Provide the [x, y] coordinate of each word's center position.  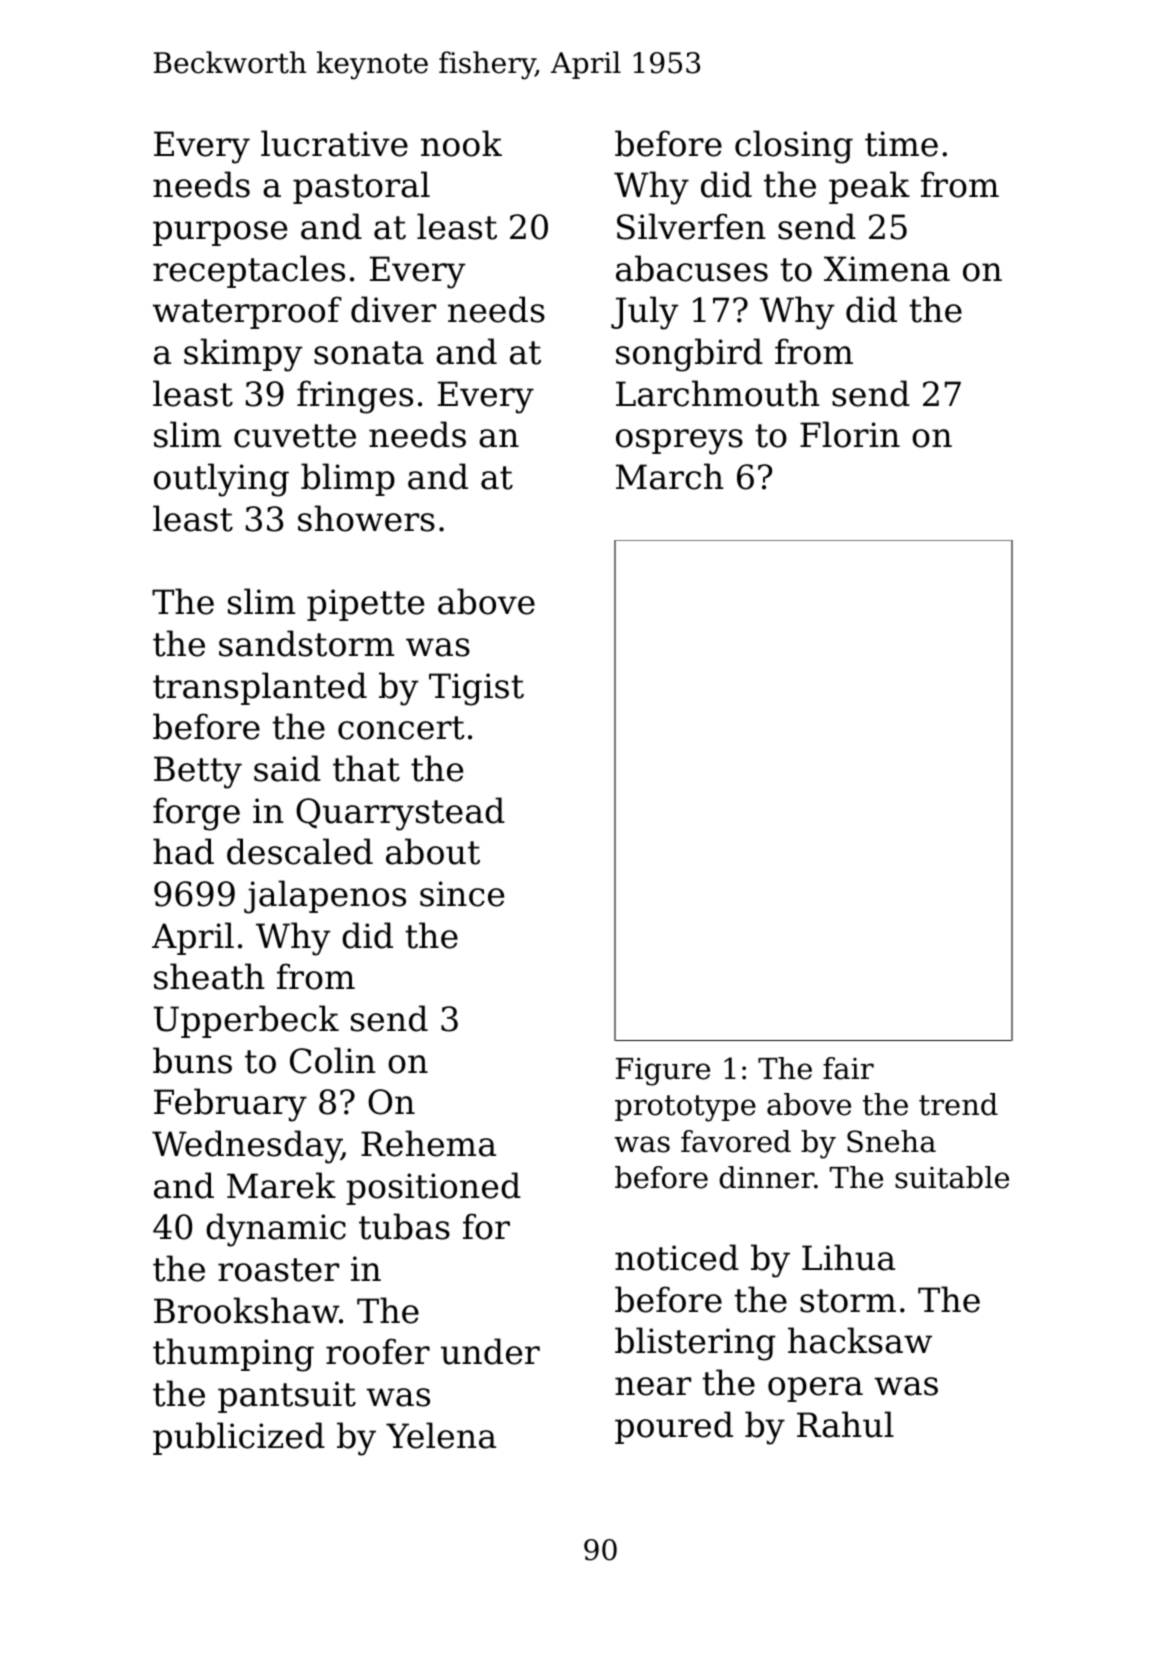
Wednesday [246, 1147]
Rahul [845, 1424]
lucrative [334, 143]
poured [674, 1427]
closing [794, 147]
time [901, 144]
